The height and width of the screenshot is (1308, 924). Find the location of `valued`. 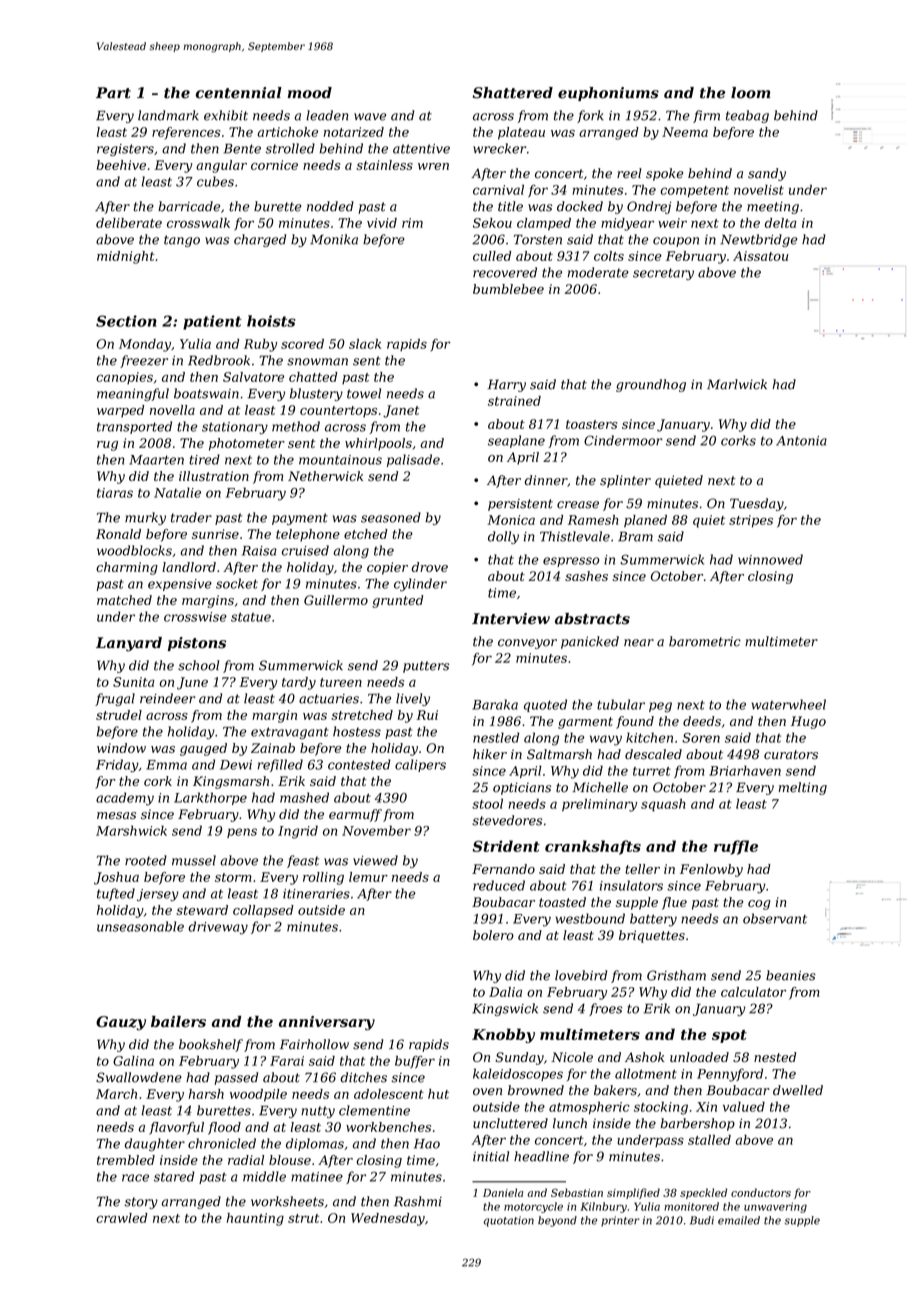

valued is located at coordinates (744, 1106).
